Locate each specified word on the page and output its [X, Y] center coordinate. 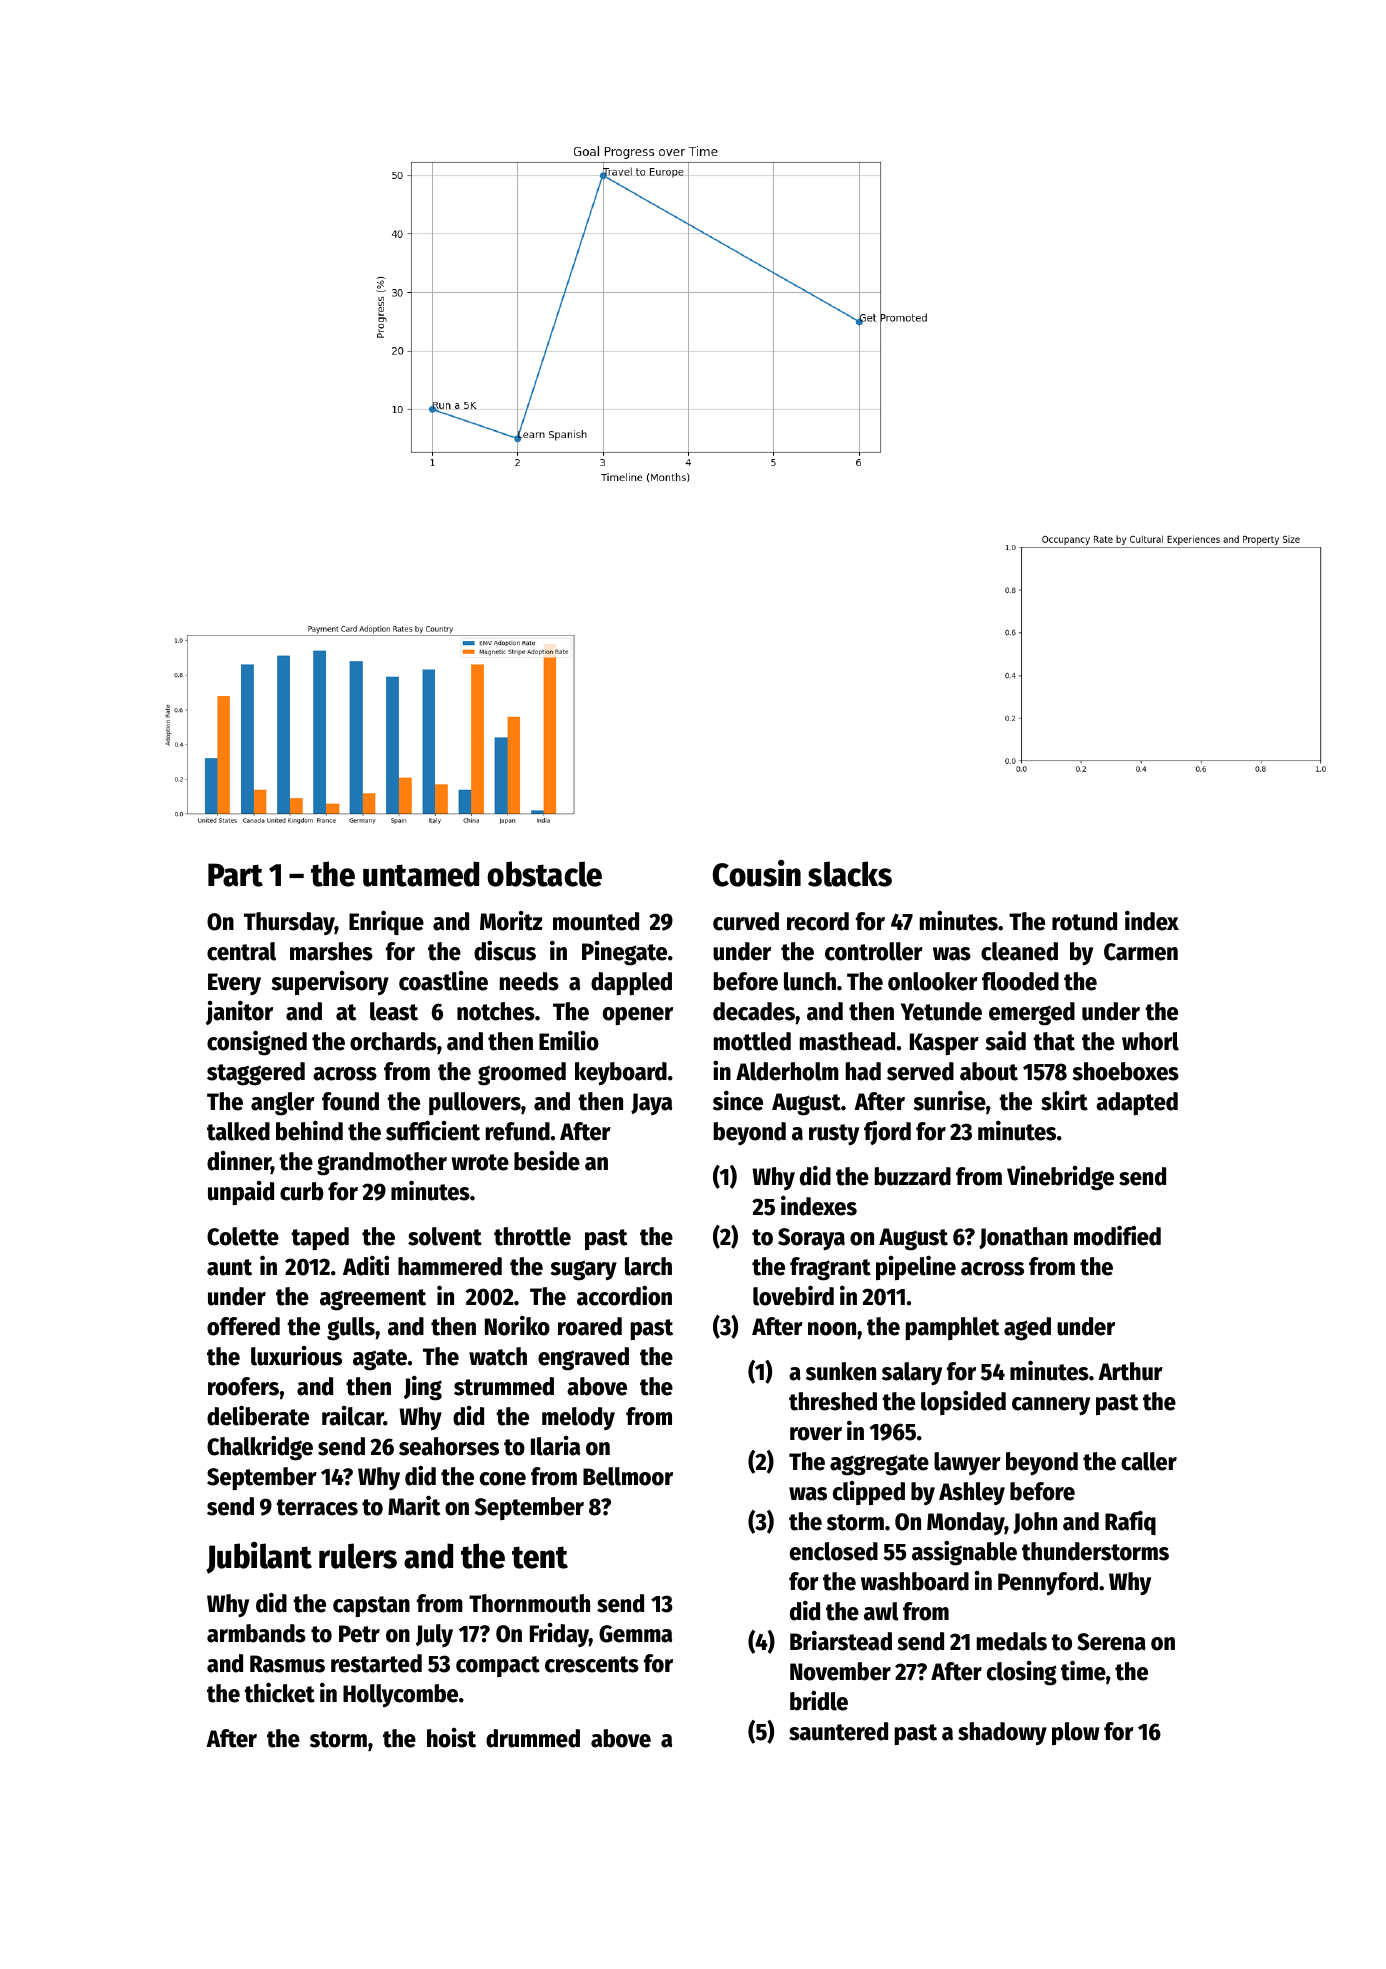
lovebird [793, 1295]
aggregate [879, 1465]
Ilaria [555, 1446]
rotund [1084, 921]
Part [235, 875]
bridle [819, 1700]
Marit [414, 1505]
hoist [451, 1738]
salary [912, 1374]
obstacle [544, 874]
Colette [243, 1236]
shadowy [1002, 1733]
